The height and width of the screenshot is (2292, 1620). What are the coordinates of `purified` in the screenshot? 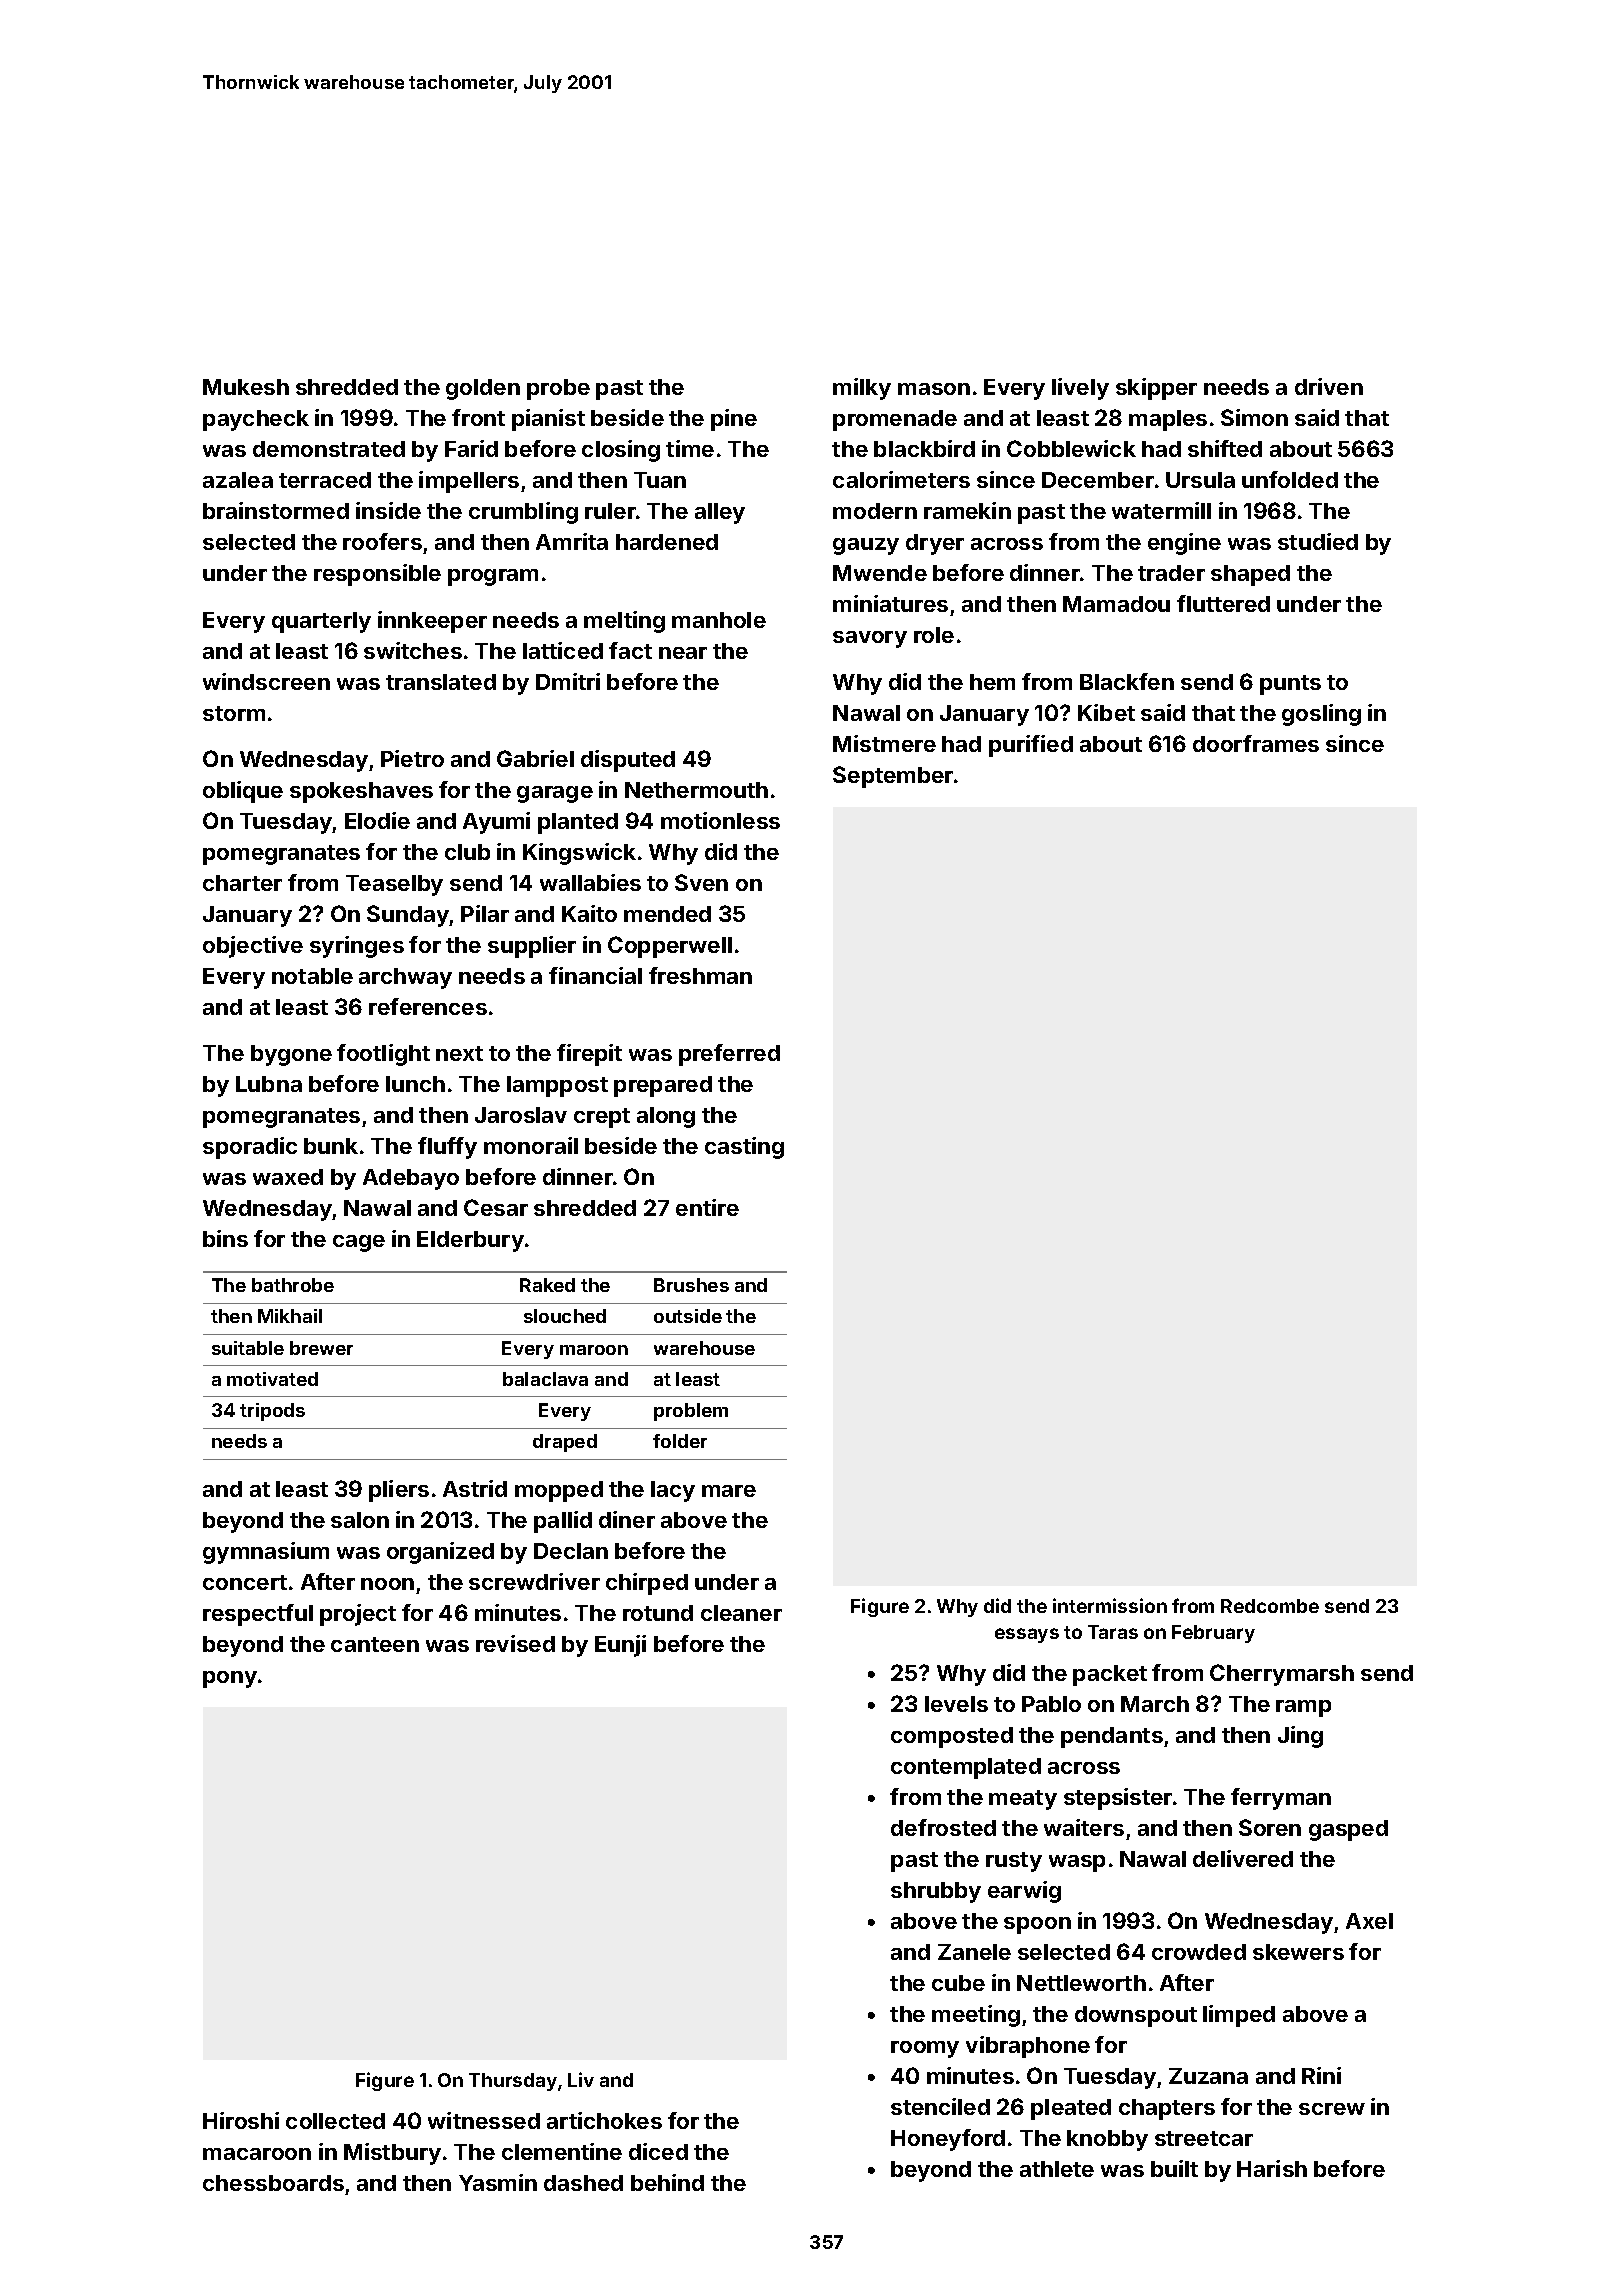 It's located at (1031, 746).
